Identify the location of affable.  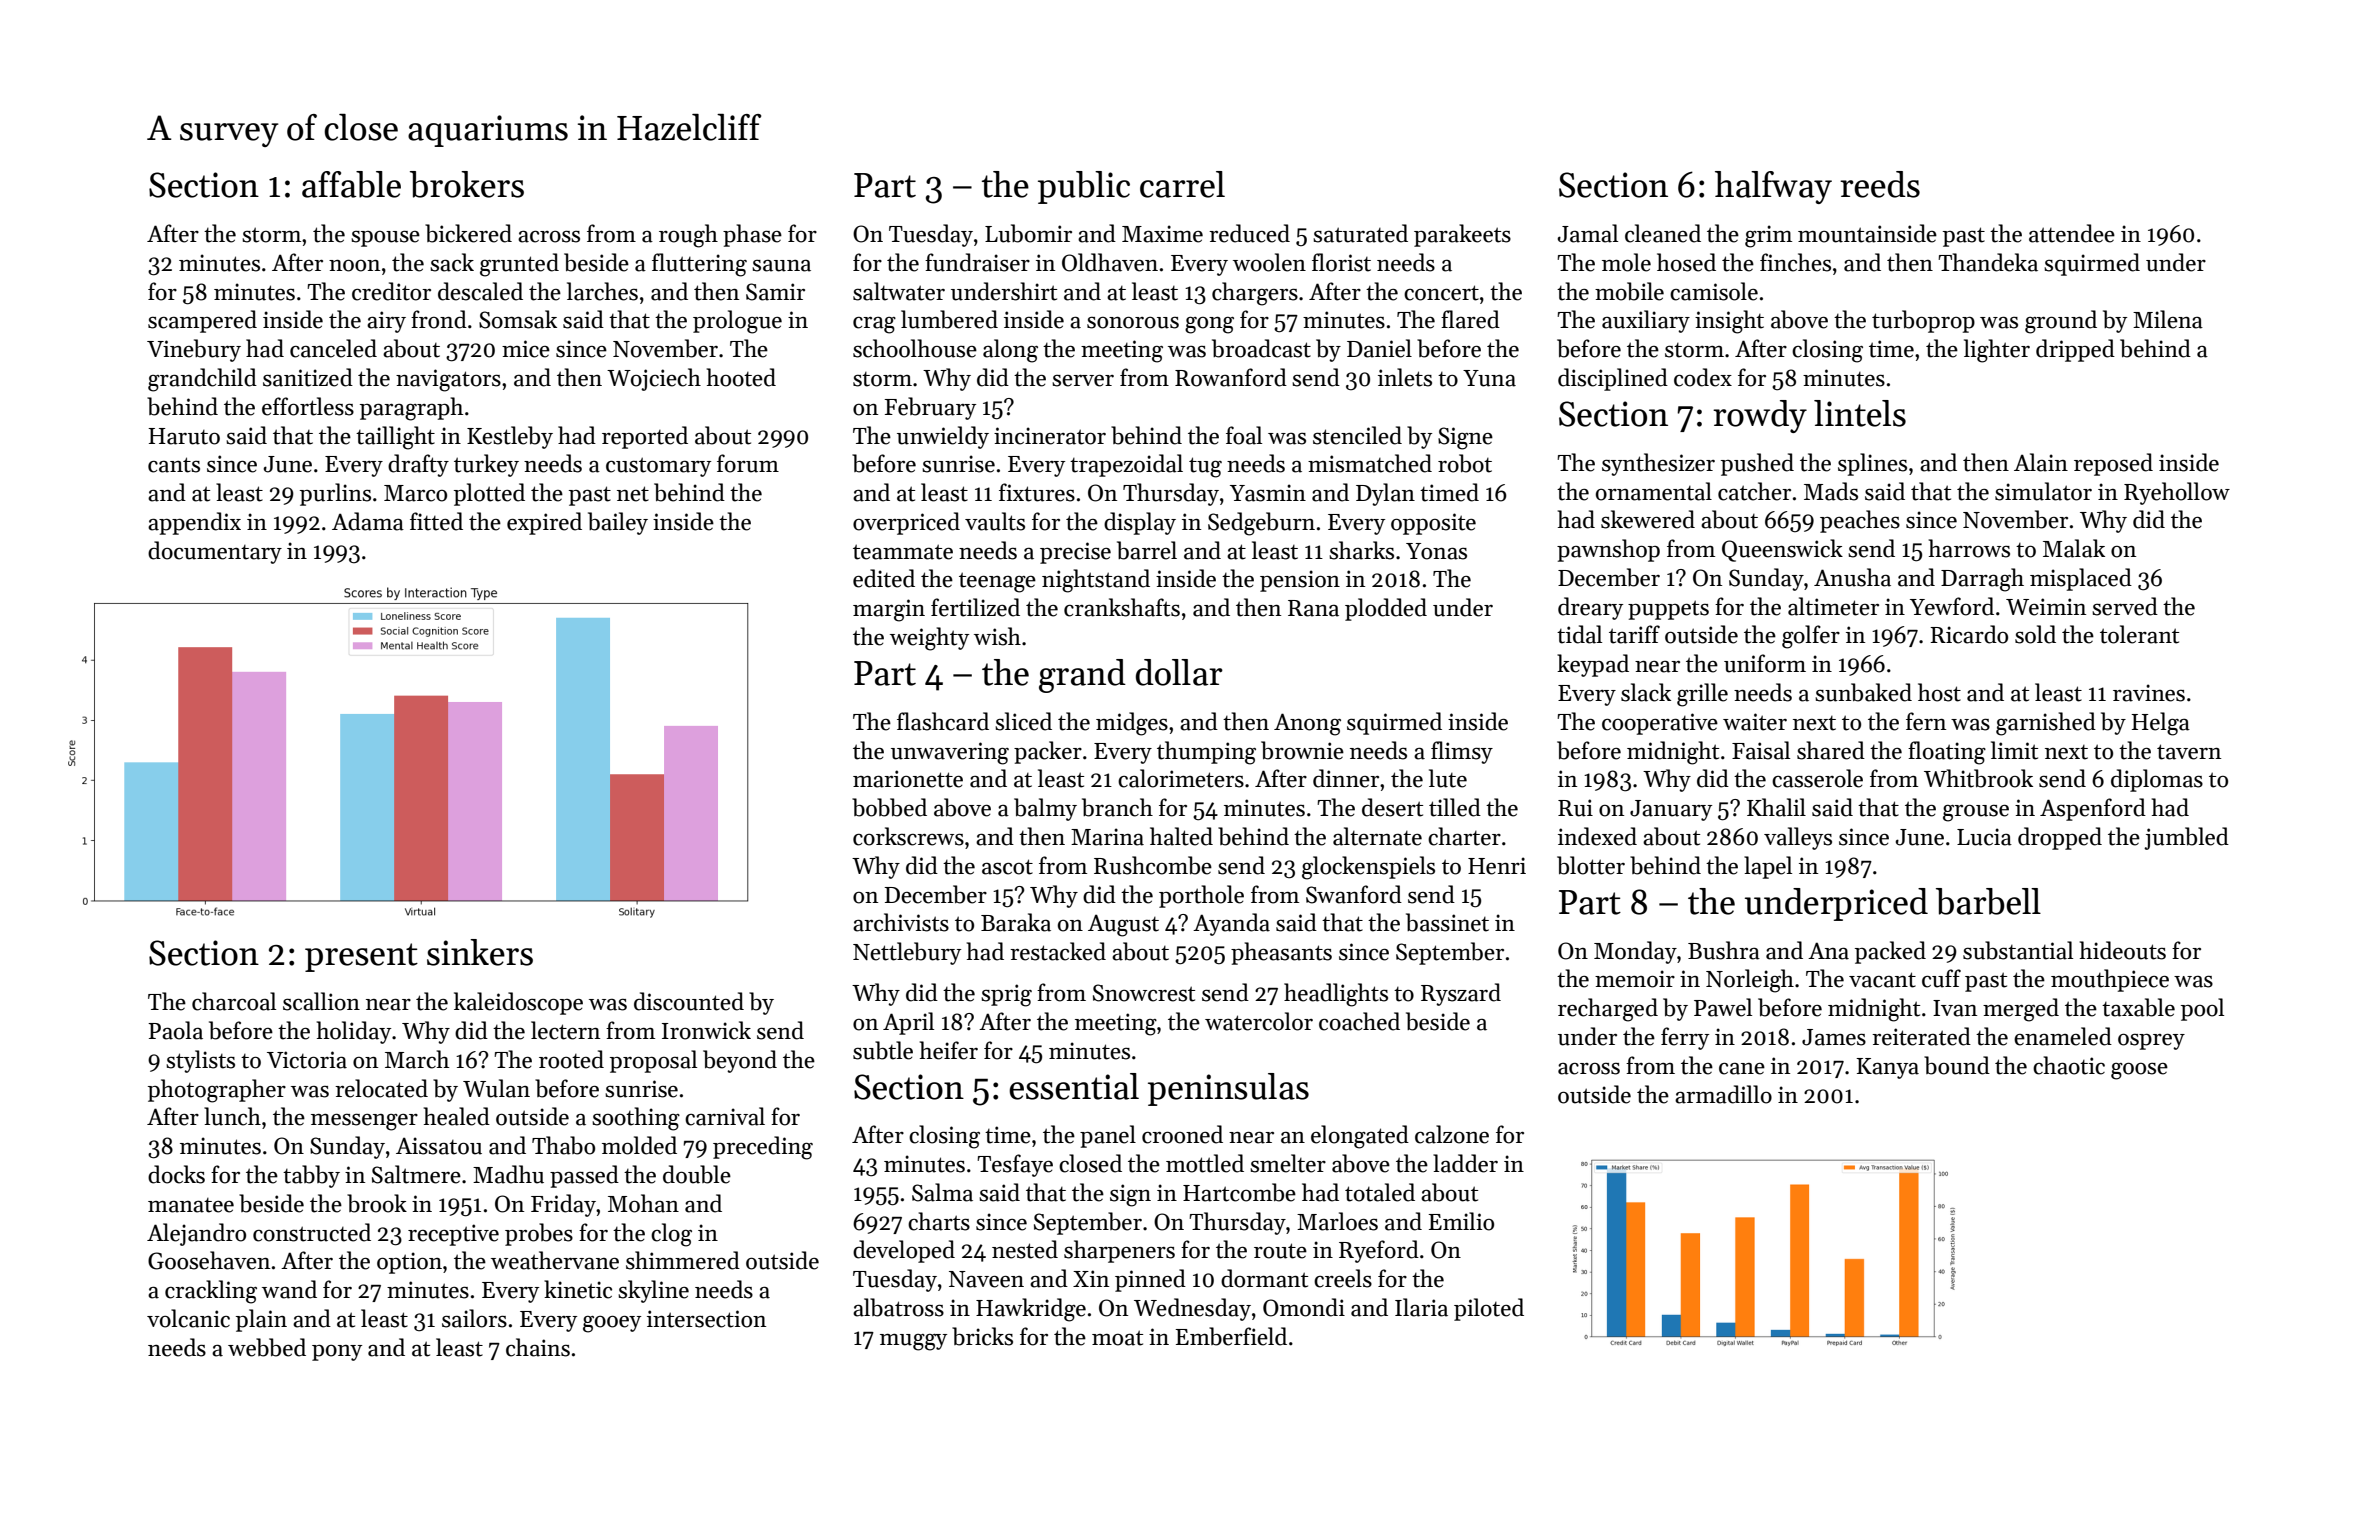
(351, 184).
